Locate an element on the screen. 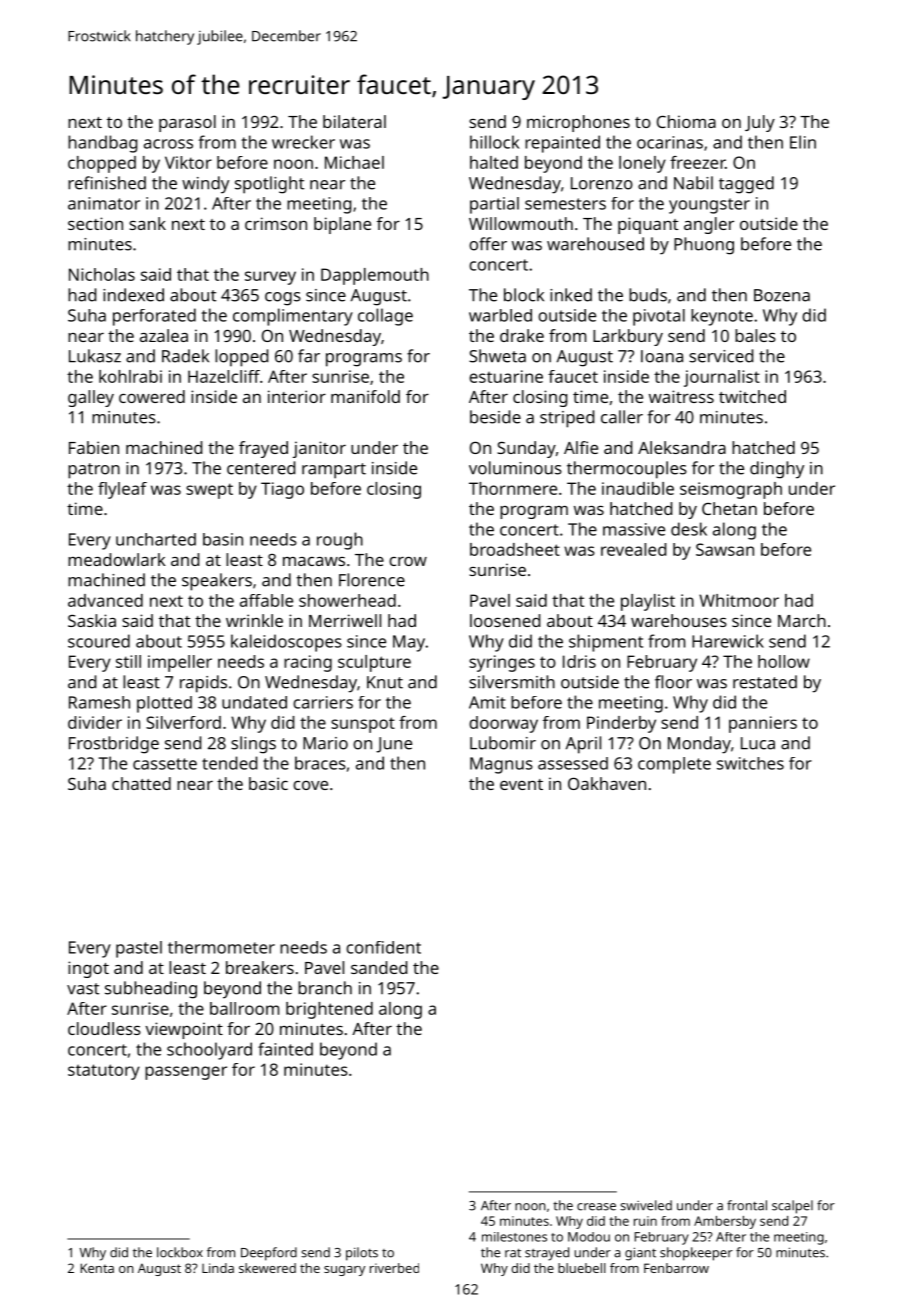 Image resolution: width=908 pixels, height=1316 pixels. Oakhaven is located at coordinates (607, 783).
